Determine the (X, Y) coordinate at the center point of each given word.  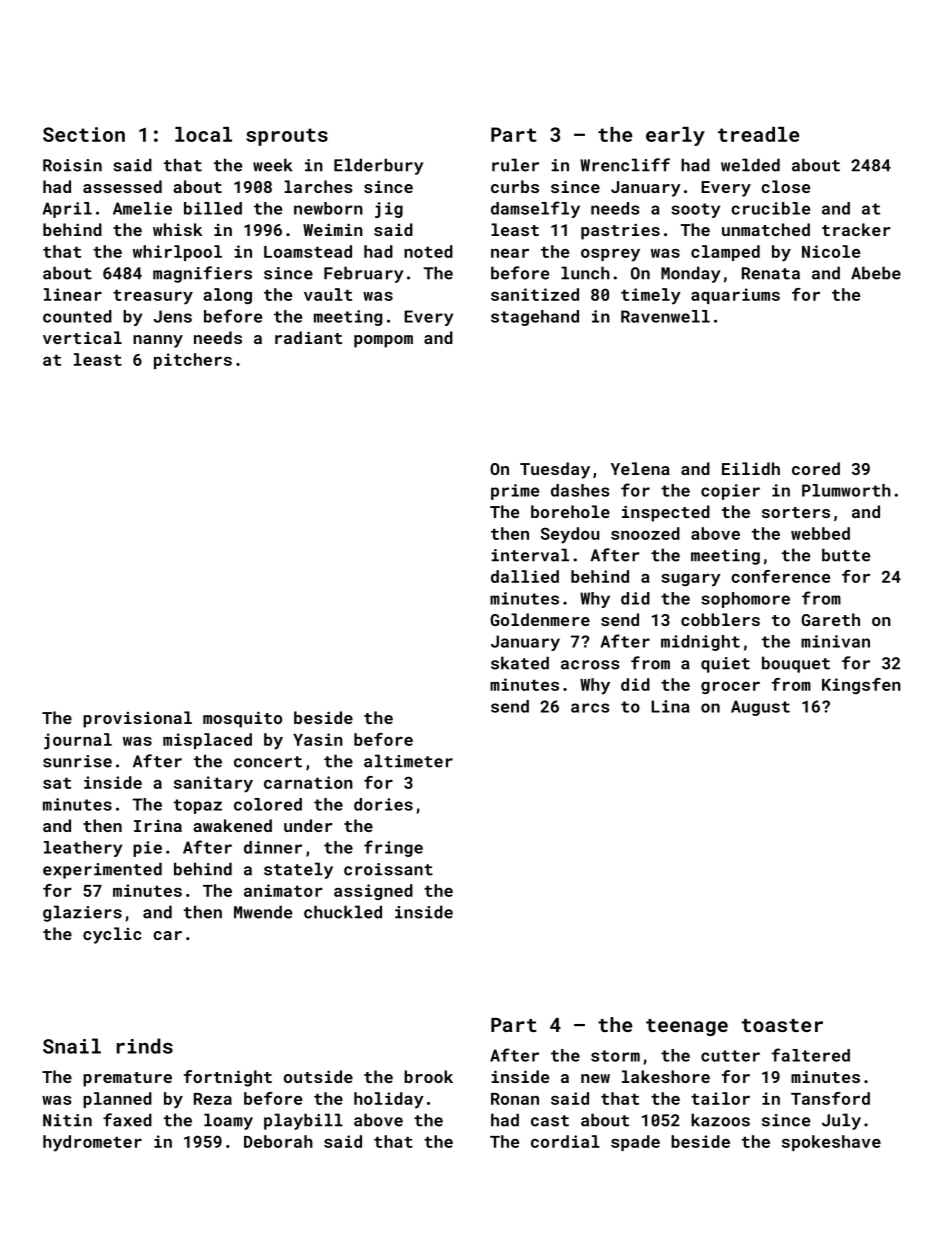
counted (77, 316)
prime (515, 492)
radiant (308, 337)
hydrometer (92, 1143)
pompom (383, 341)
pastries (620, 231)
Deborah (278, 1141)
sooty (695, 210)
